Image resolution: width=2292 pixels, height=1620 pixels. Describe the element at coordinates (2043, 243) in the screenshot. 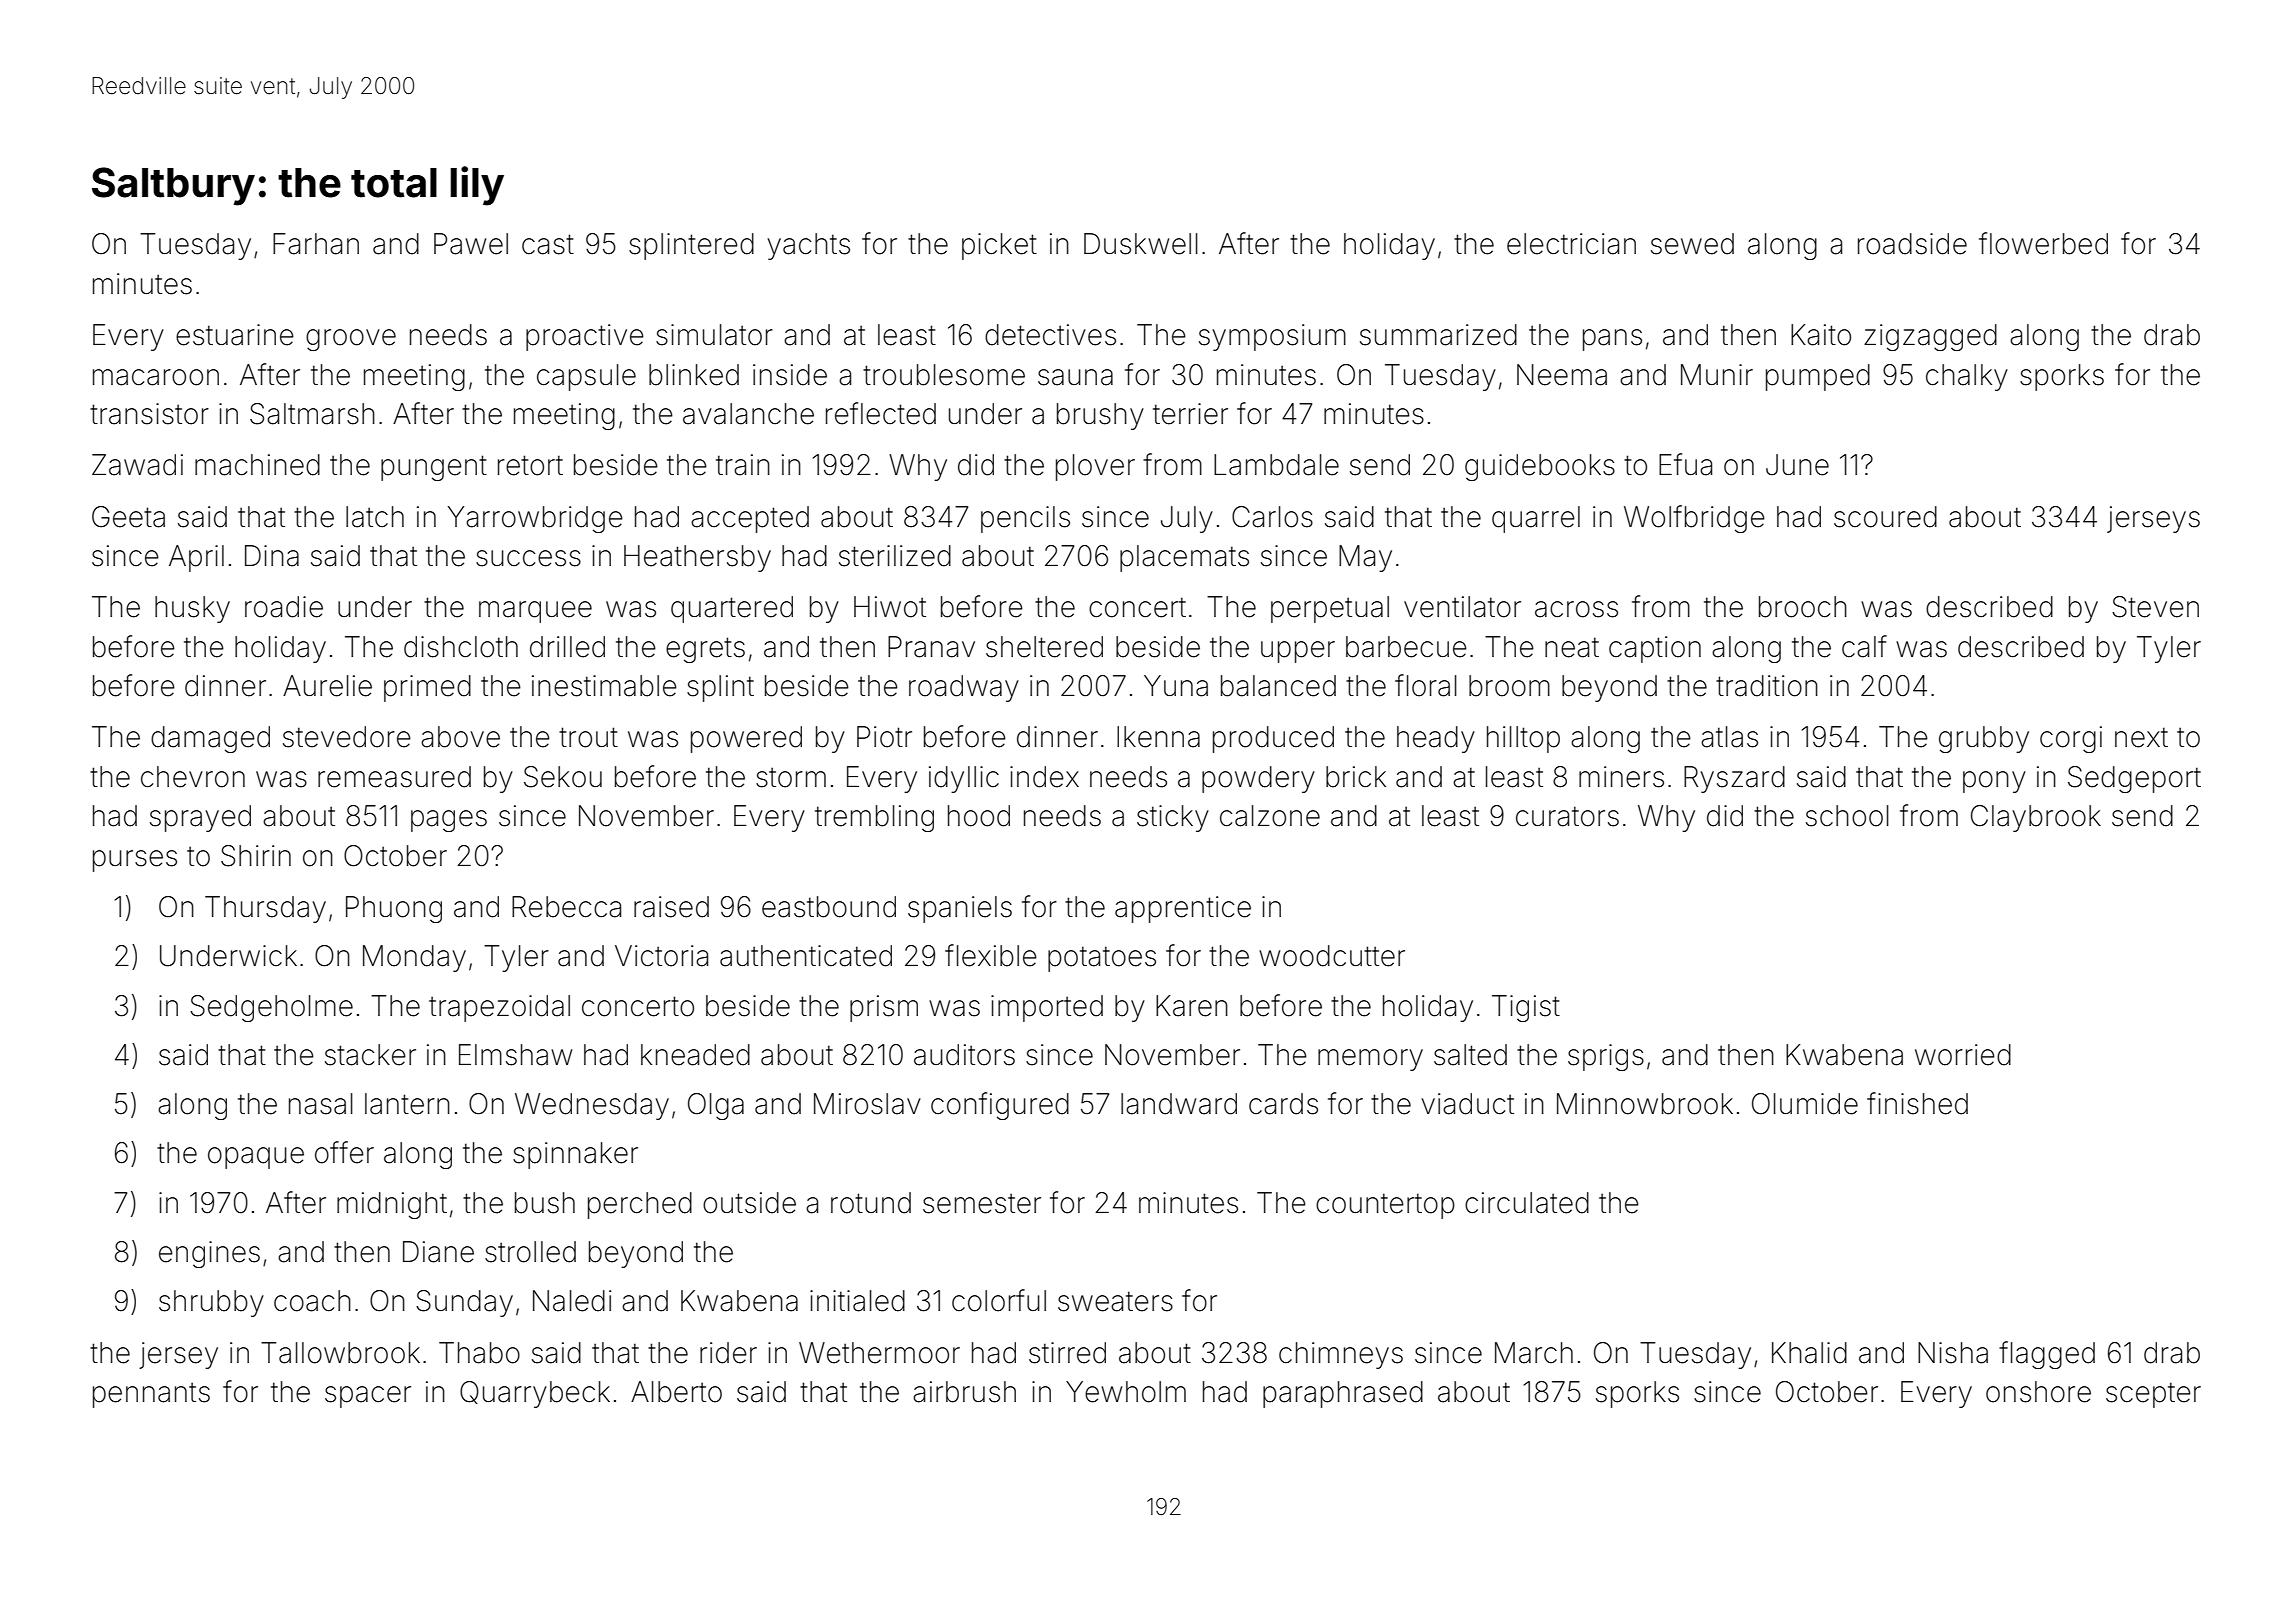

I see `flowerbed` at that location.
